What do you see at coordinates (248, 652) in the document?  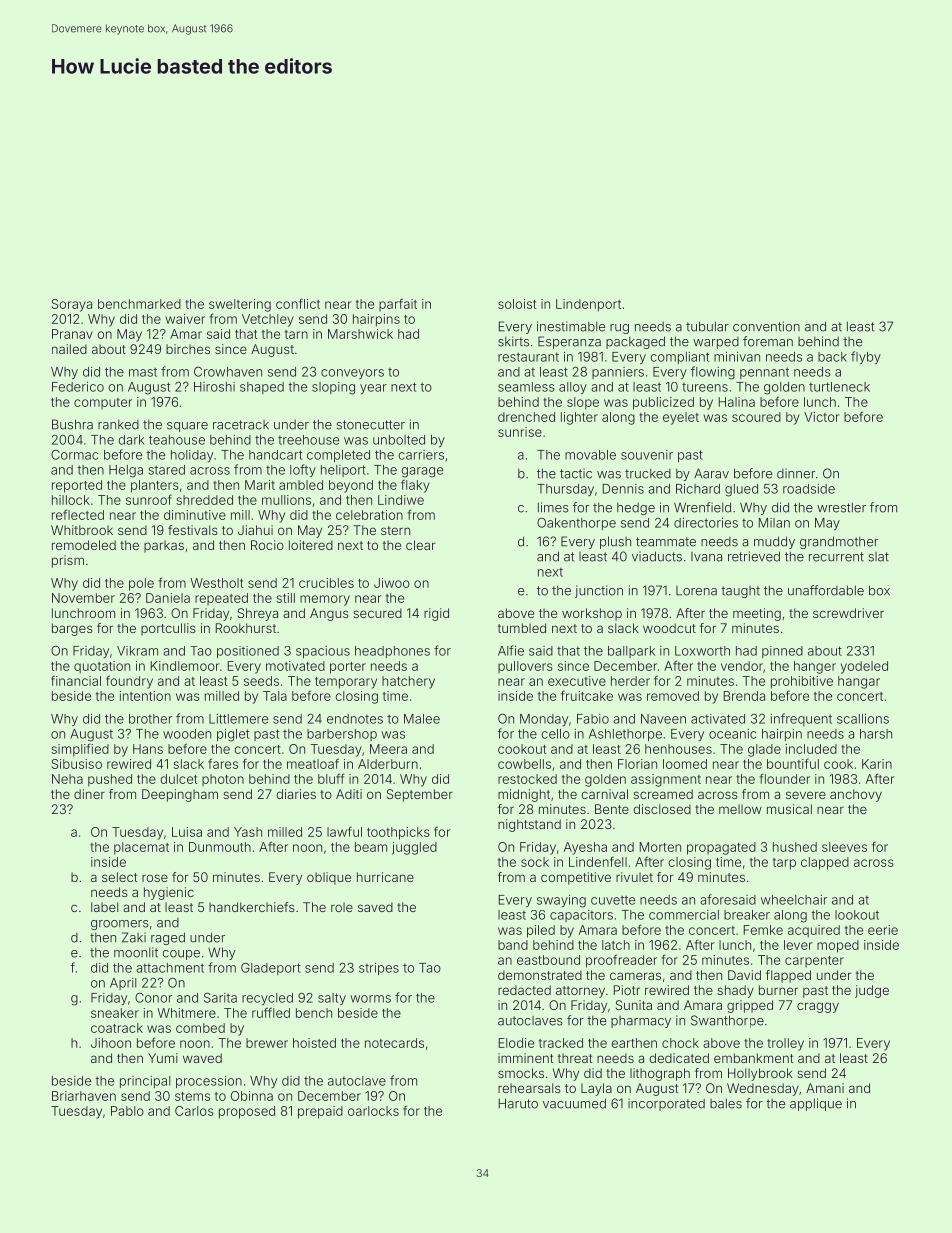 I see `positioned` at bounding box center [248, 652].
